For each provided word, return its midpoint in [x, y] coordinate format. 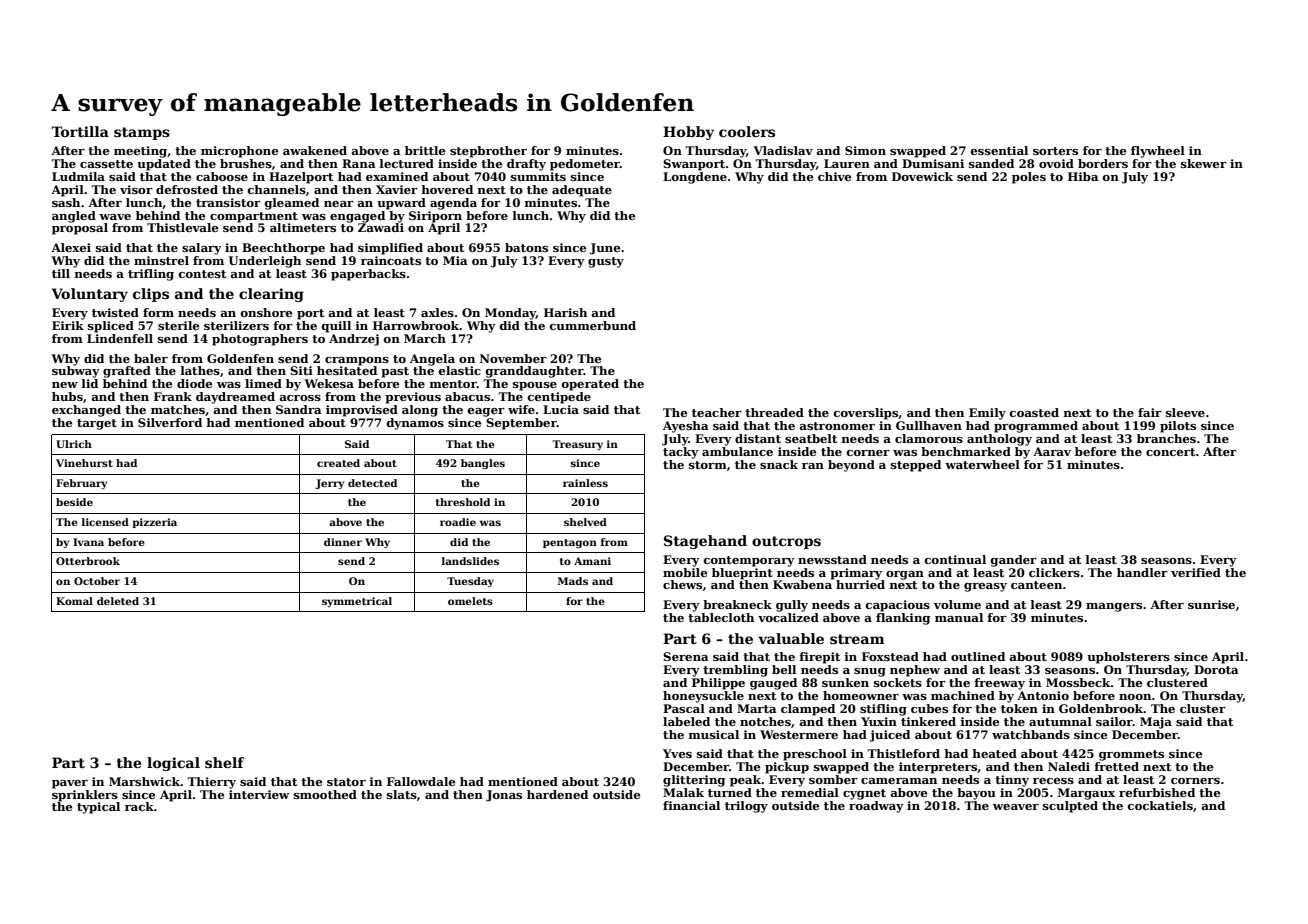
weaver [1016, 807]
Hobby [688, 133]
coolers [747, 131]
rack [139, 806]
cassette [106, 164]
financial [691, 805]
